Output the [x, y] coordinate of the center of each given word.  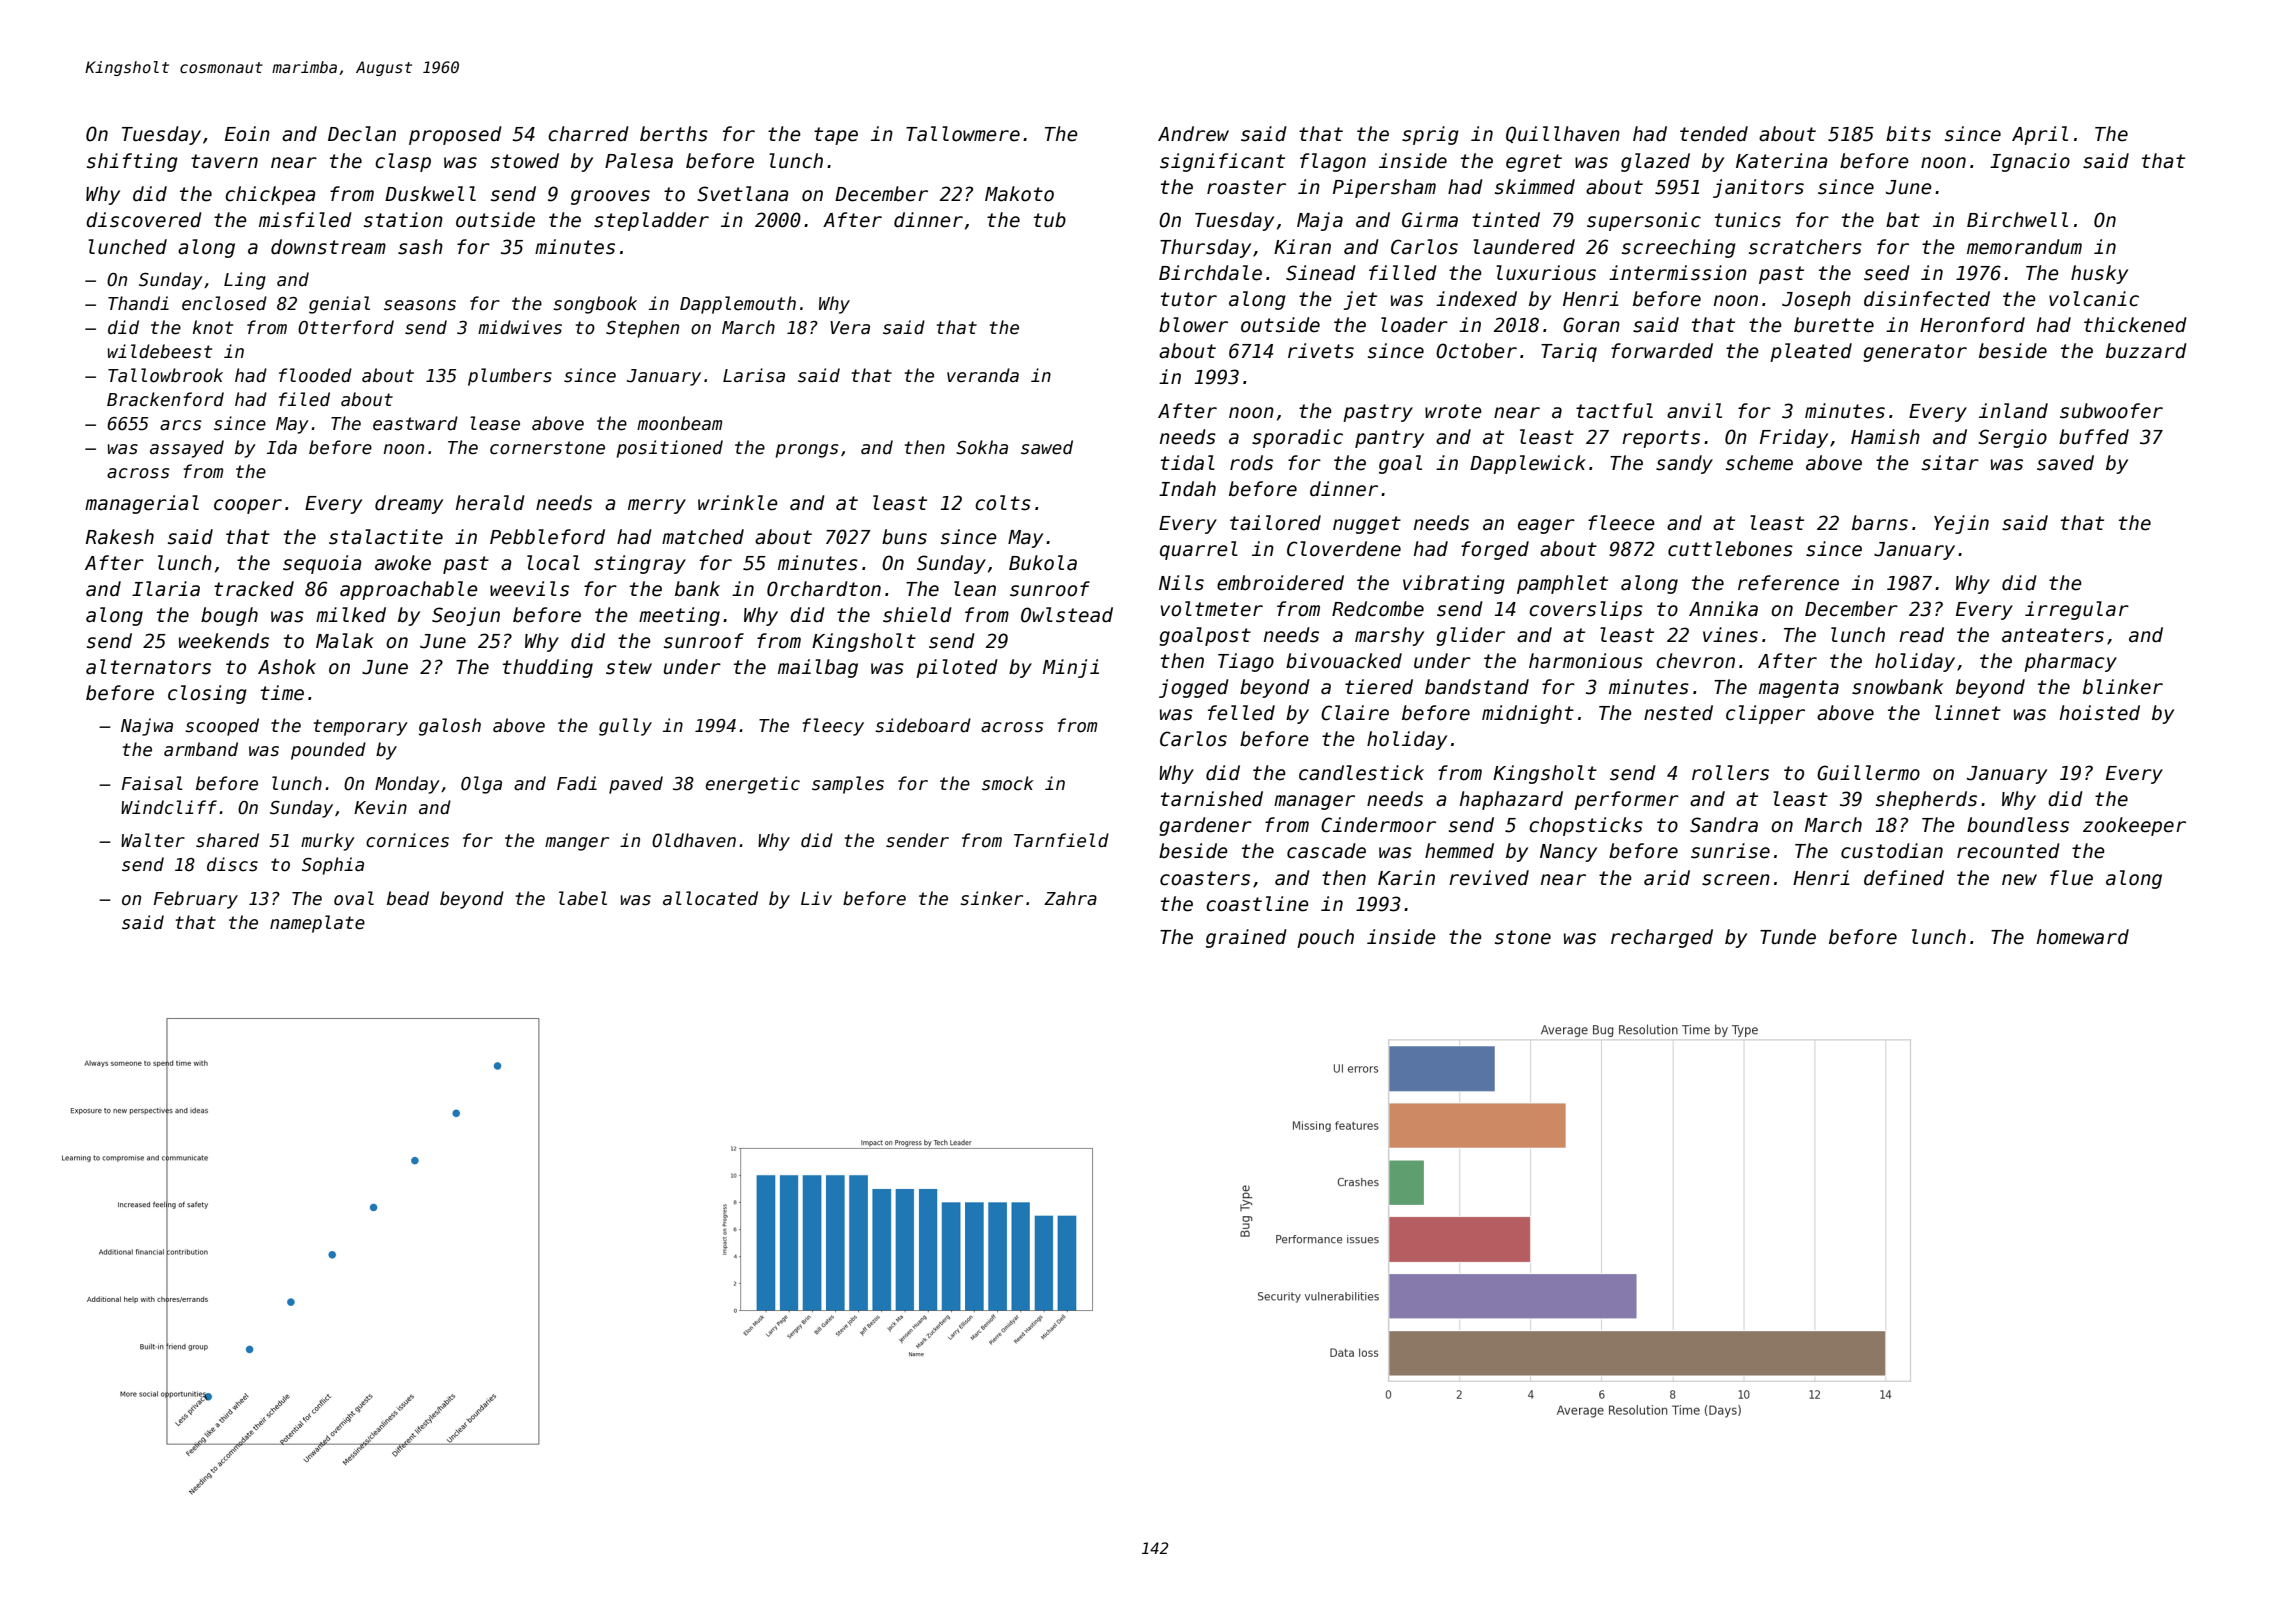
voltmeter [1212, 609]
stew [629, 667]
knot [213, 327]
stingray [640, 564]
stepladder [651, 221]
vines [1730, 635]
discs [232, 864]
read [1921, 635]
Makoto [1019, 194]
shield [917, 615]
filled [1403, 273]
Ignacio [2030, 162]
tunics [1748, 220]
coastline [1257, 904]
